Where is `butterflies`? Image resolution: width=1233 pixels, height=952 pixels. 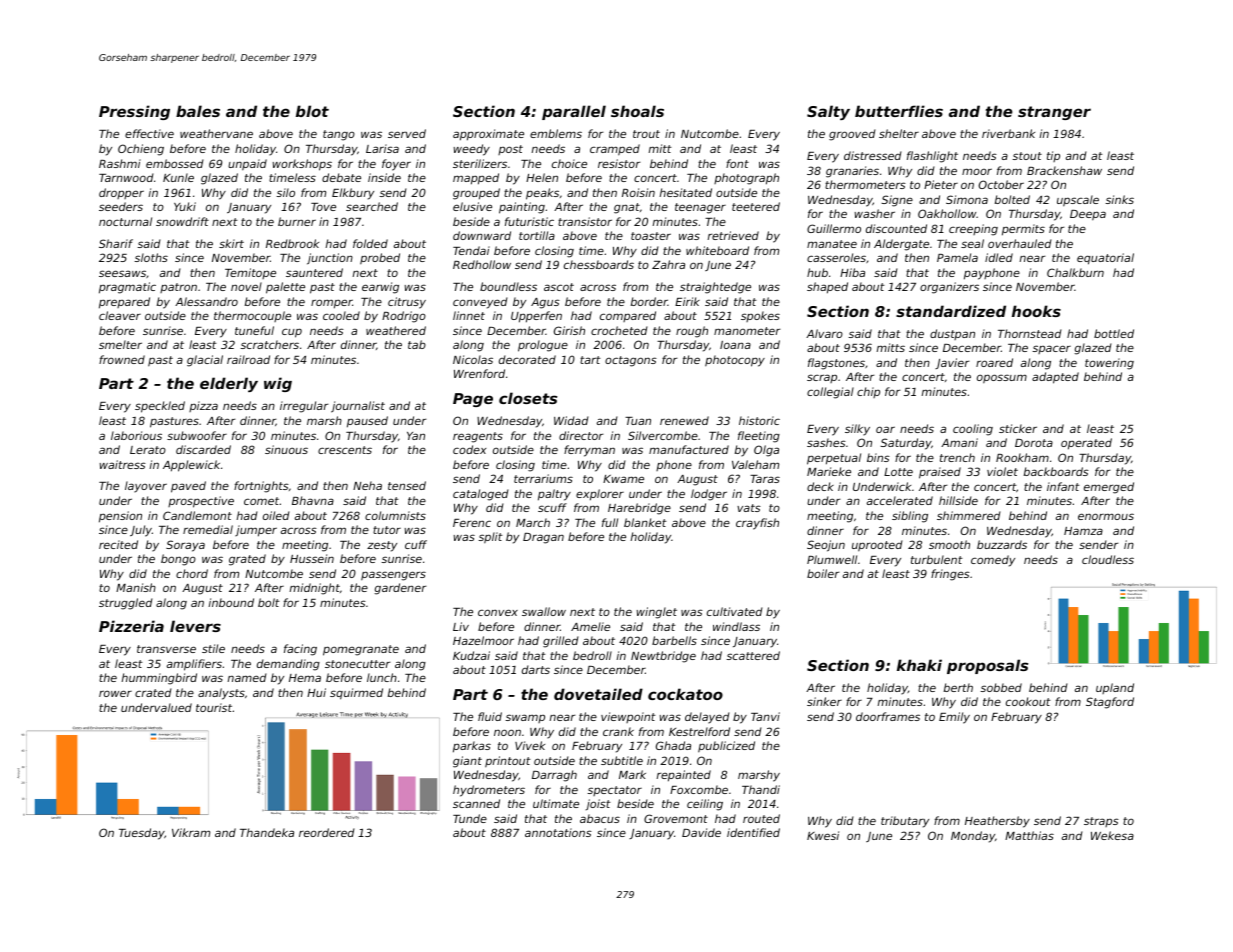
butterflies is located at coordinates (899, 111).
